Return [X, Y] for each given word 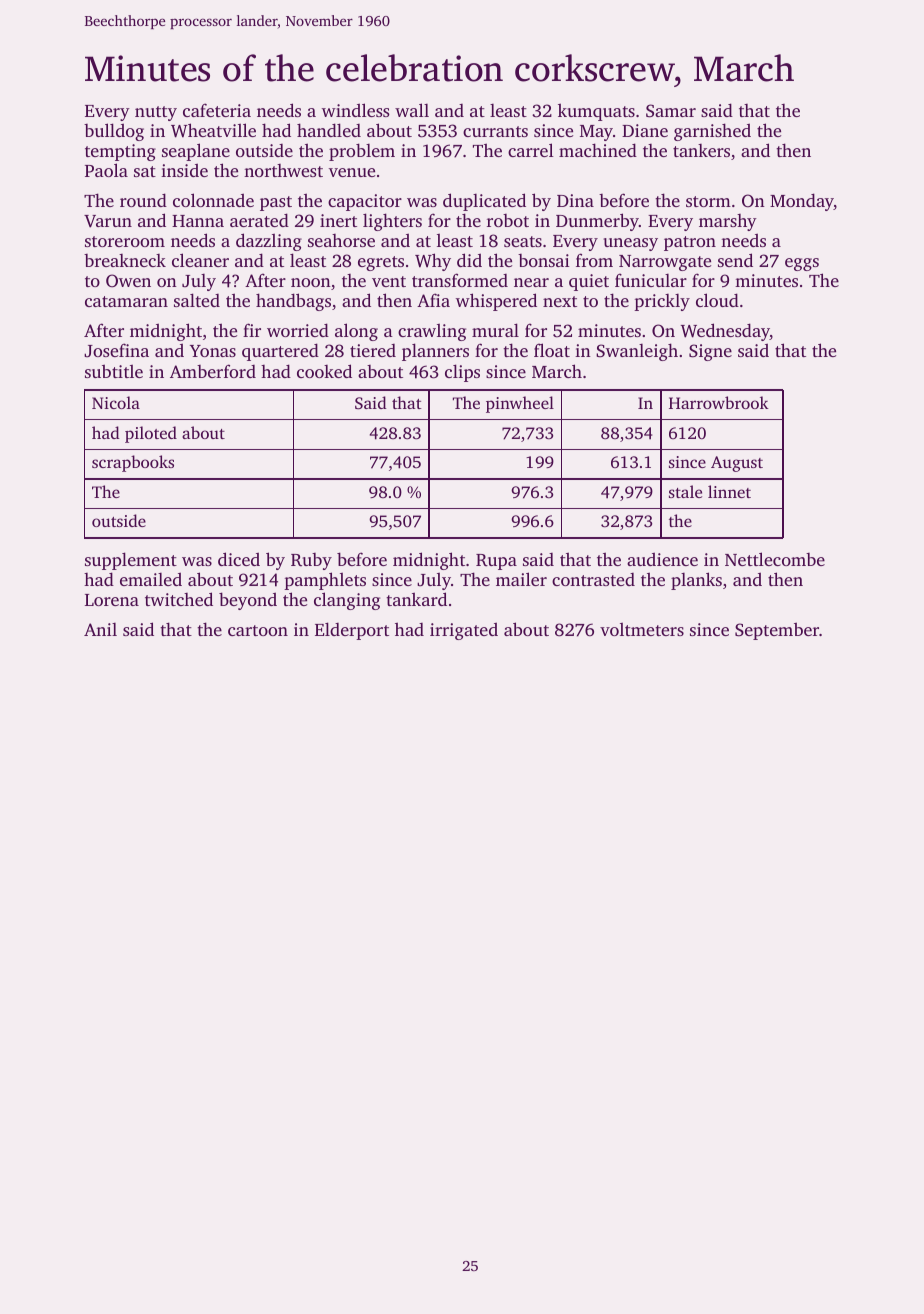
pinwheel [520, 404]
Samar [671, 111]
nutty [156, 113]
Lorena [112, 600]
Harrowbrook [719, 402]
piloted [151, 434]
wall [412, 110]
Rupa [496, 562]
